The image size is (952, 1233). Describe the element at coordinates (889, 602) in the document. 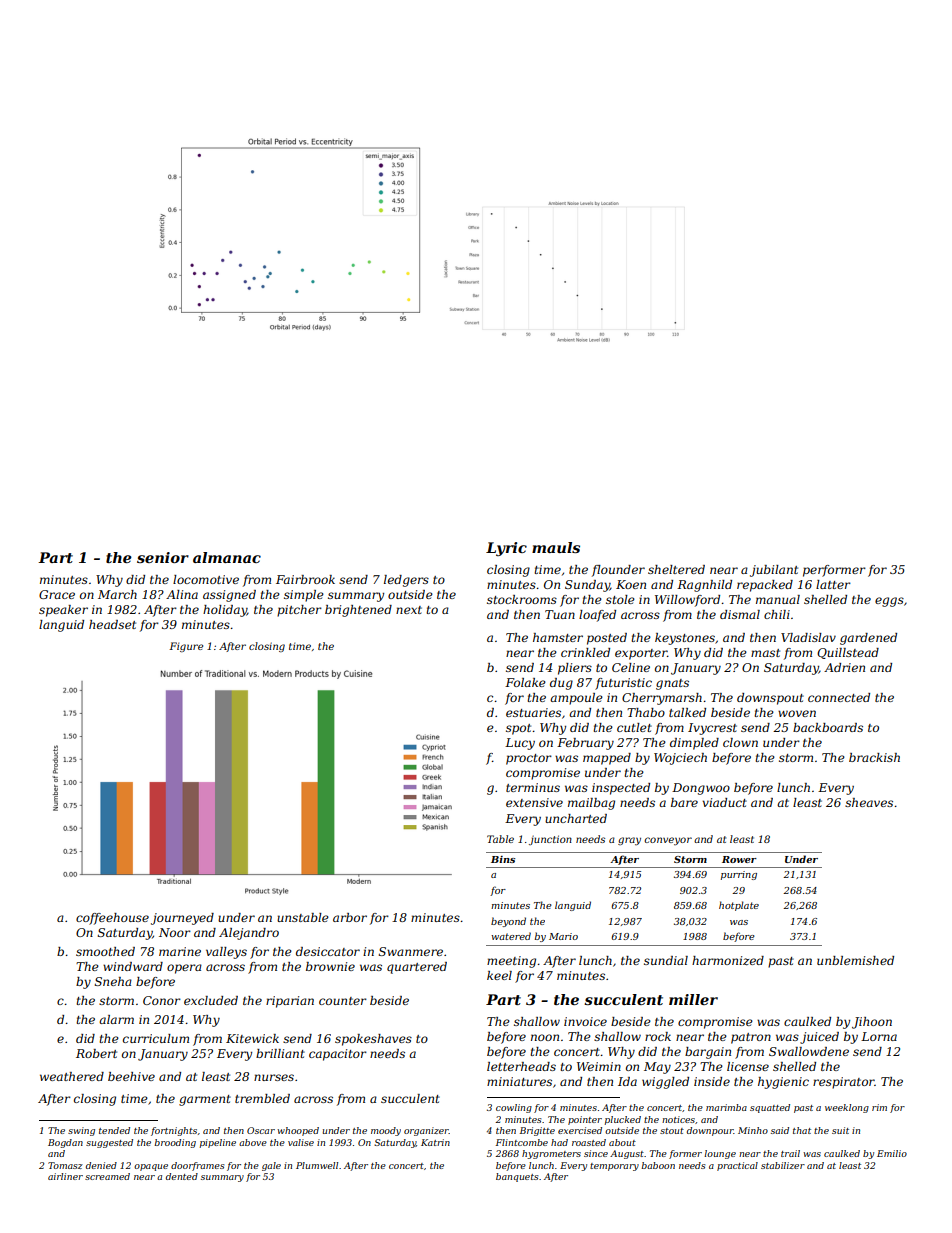

I see `eggs` at that location.
